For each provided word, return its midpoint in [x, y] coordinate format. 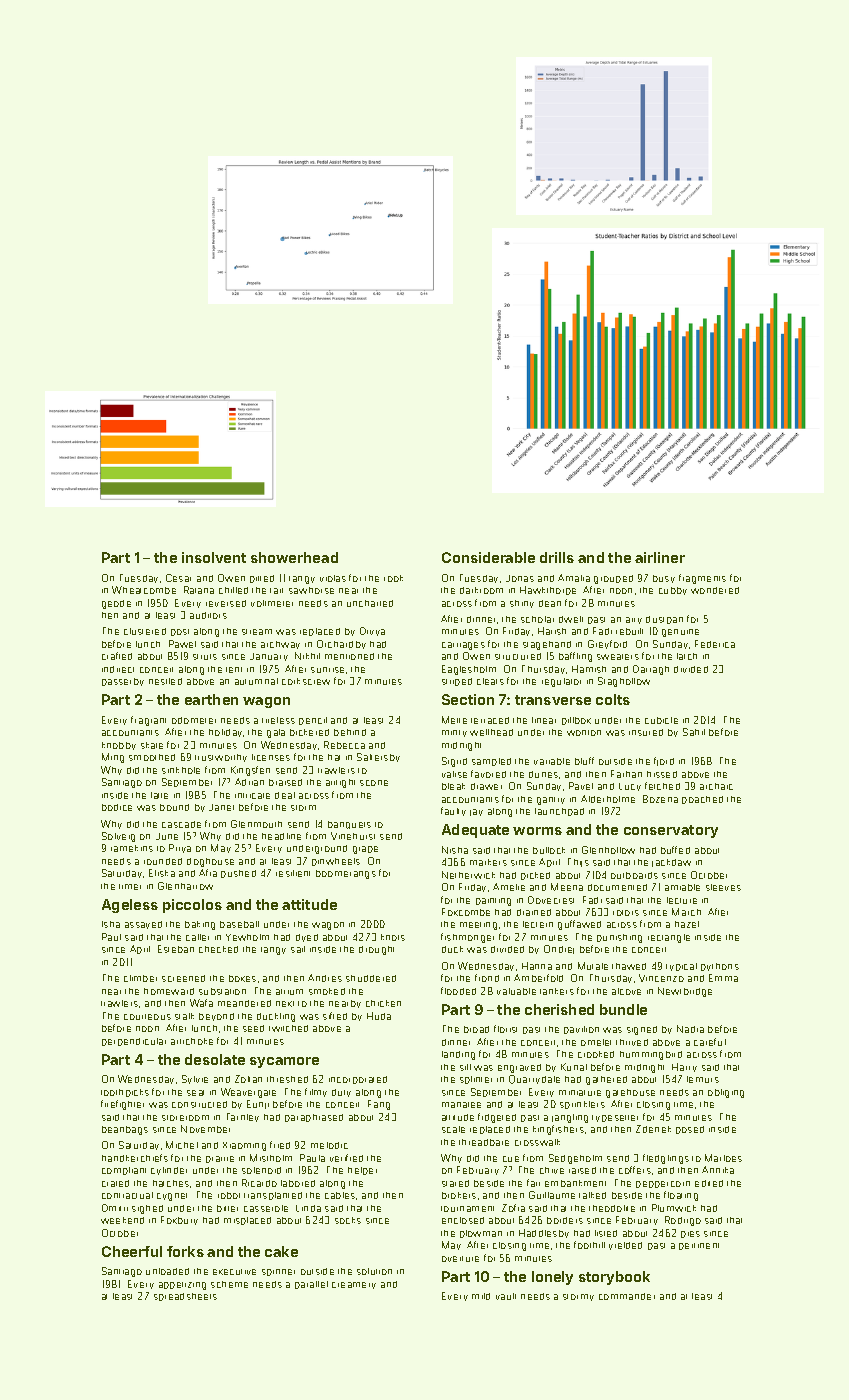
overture [460, 1259]
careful [710, 1042]
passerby [123, 682]
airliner [660, 557]
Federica [715, 644]
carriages [463, 646]
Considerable [488, 557]
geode [116, 604]
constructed [199, 1104]
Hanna [537, 966]
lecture [682, 900]
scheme [229, 1284]
